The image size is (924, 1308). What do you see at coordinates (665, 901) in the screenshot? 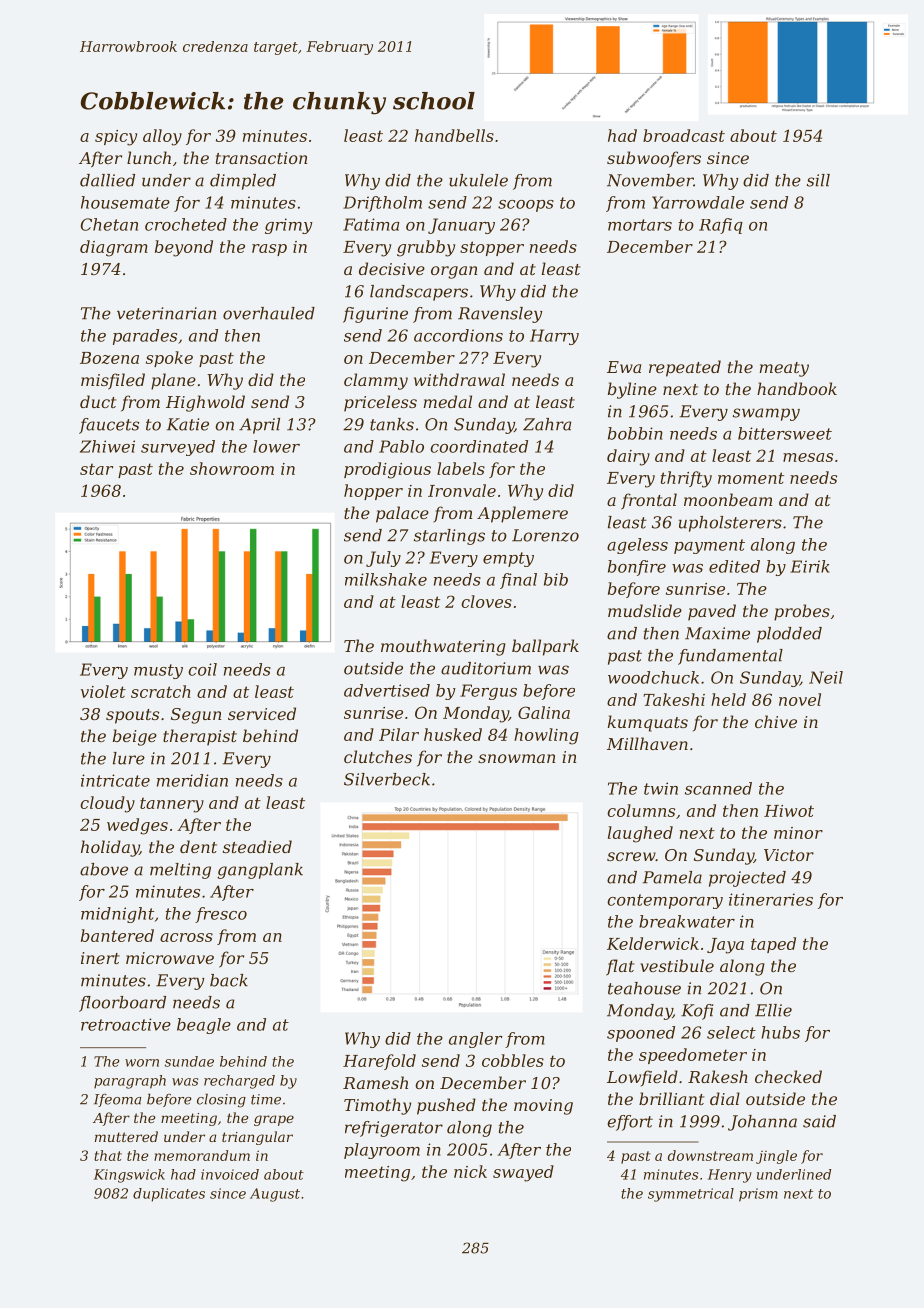
I see `contemporary` at bounding box center [665, 901].
